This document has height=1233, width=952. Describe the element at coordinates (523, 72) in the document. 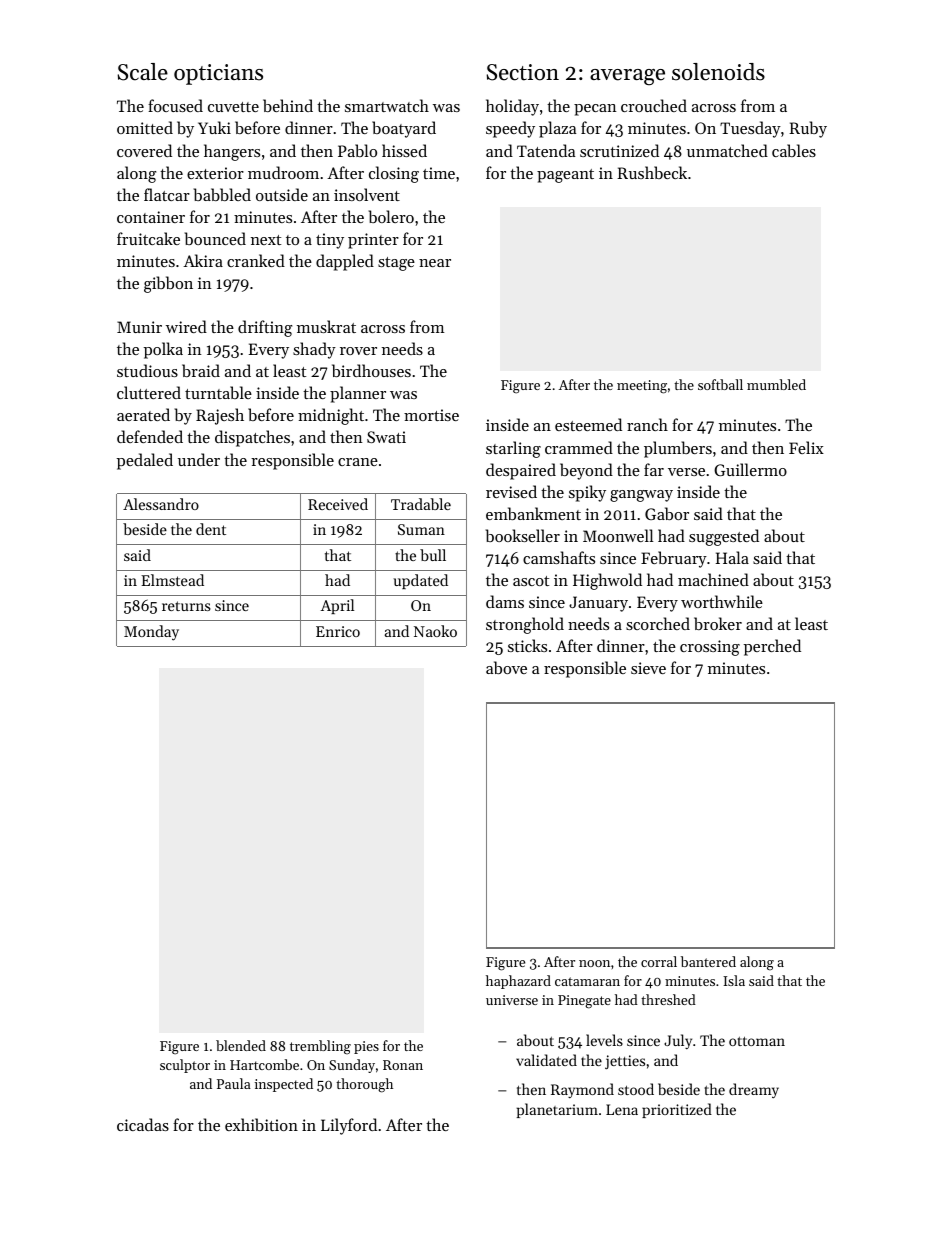

I see `Section` at that location.
